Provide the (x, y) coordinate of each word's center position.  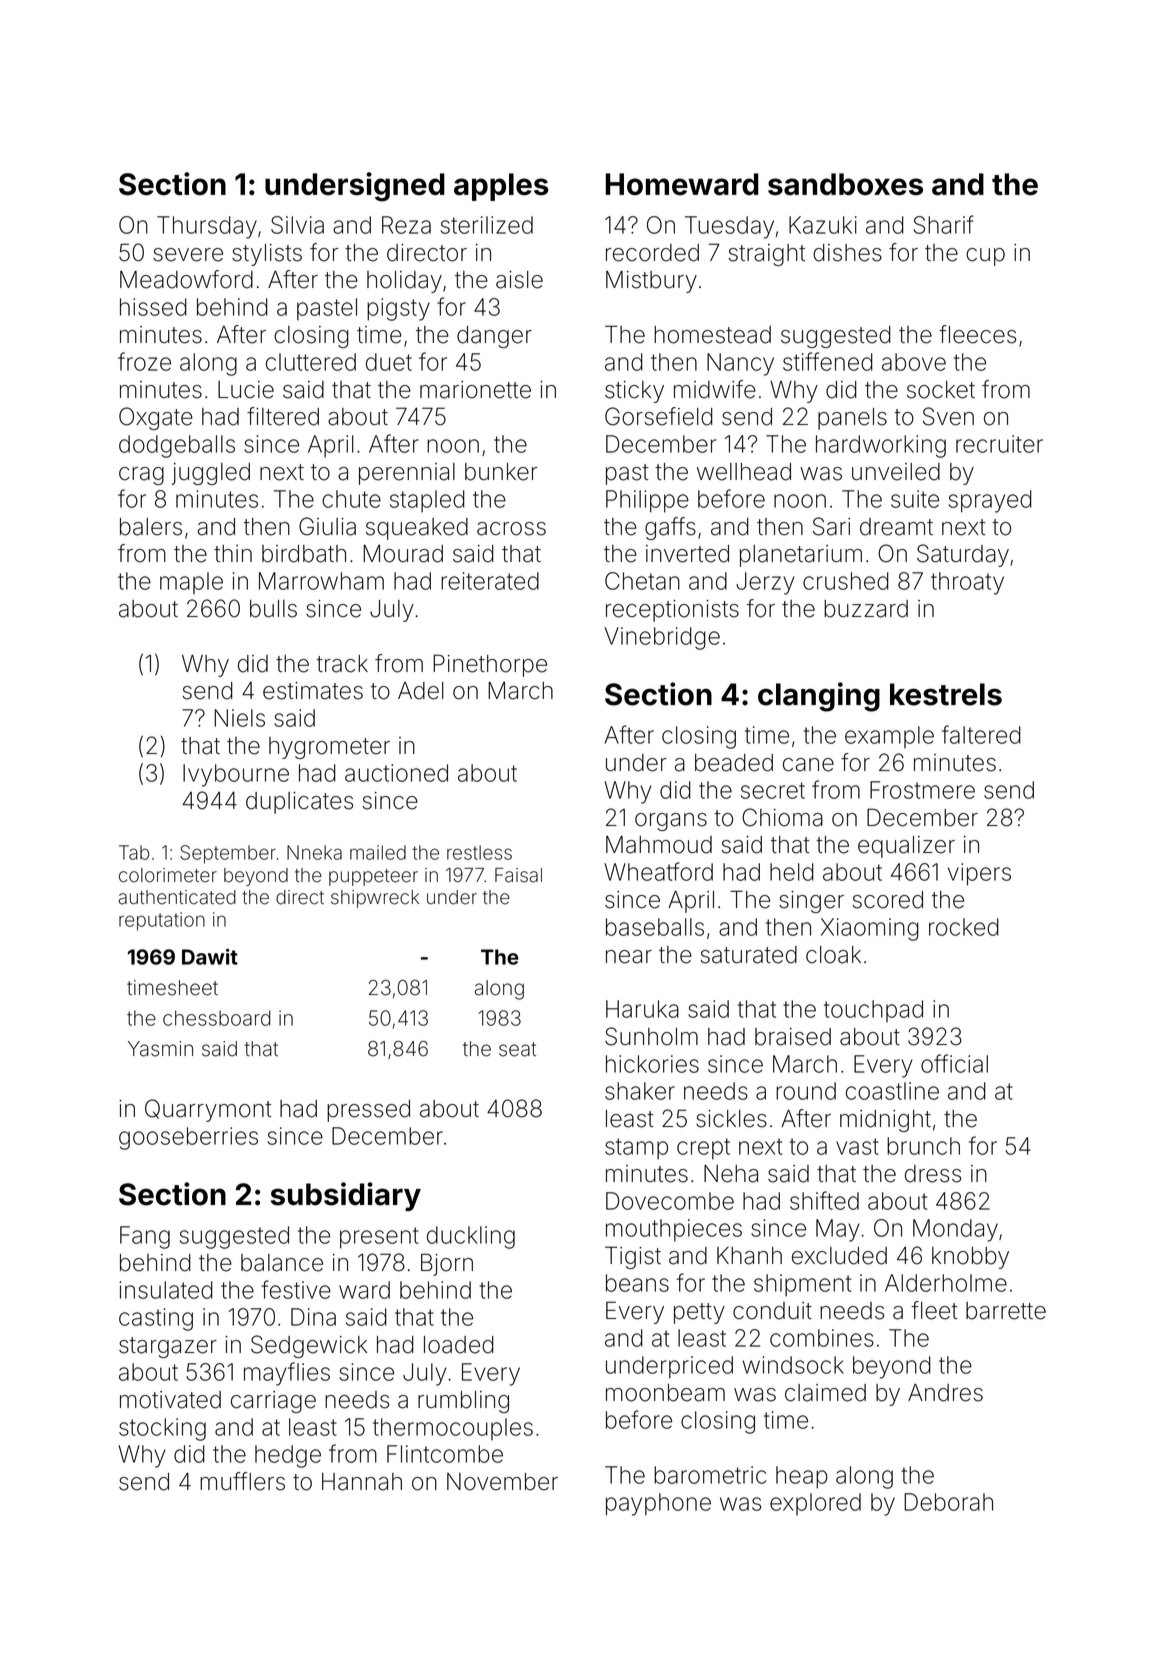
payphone (658, 1504)
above (914, 362)
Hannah (362, 1482)
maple (191, 583)
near (629, 957)
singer (811, 902)
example (889, 737)
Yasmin (160, 1049)
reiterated (490, 581)
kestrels (946, 694)
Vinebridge (662, 638)
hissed (153, 307)
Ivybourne (236, 775)
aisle (519, 280)
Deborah (948, 1502)
